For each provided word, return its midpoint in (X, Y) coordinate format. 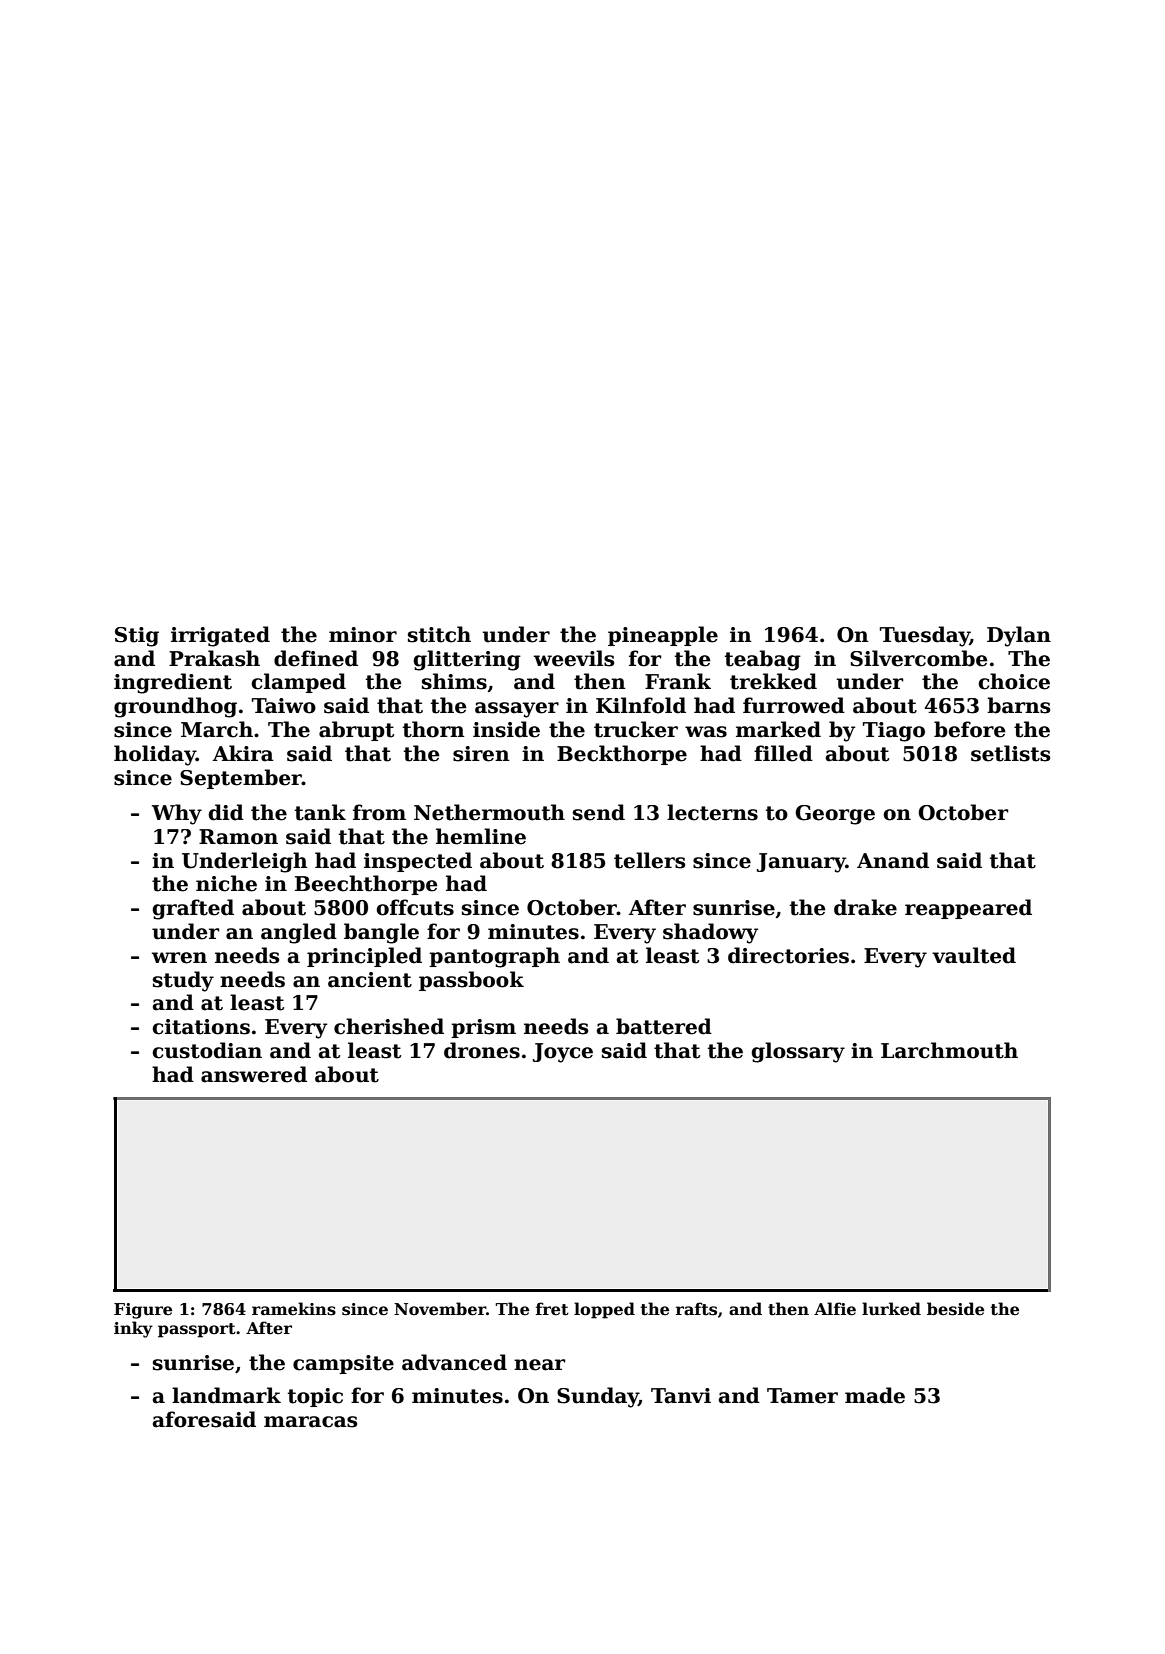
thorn (434, 729)
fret (552, 1309)
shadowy (710, 933)
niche (226, 883)
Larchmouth (949, 1050)
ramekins (294, 1309)
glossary (798, 1052)
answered (254, 1074)
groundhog (175, 707)
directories (788, 955)
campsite (343, 1364)
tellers (649, 860)
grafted (193, 909)
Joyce (563, 1053)
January (801, 863)
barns (1018, 705)
